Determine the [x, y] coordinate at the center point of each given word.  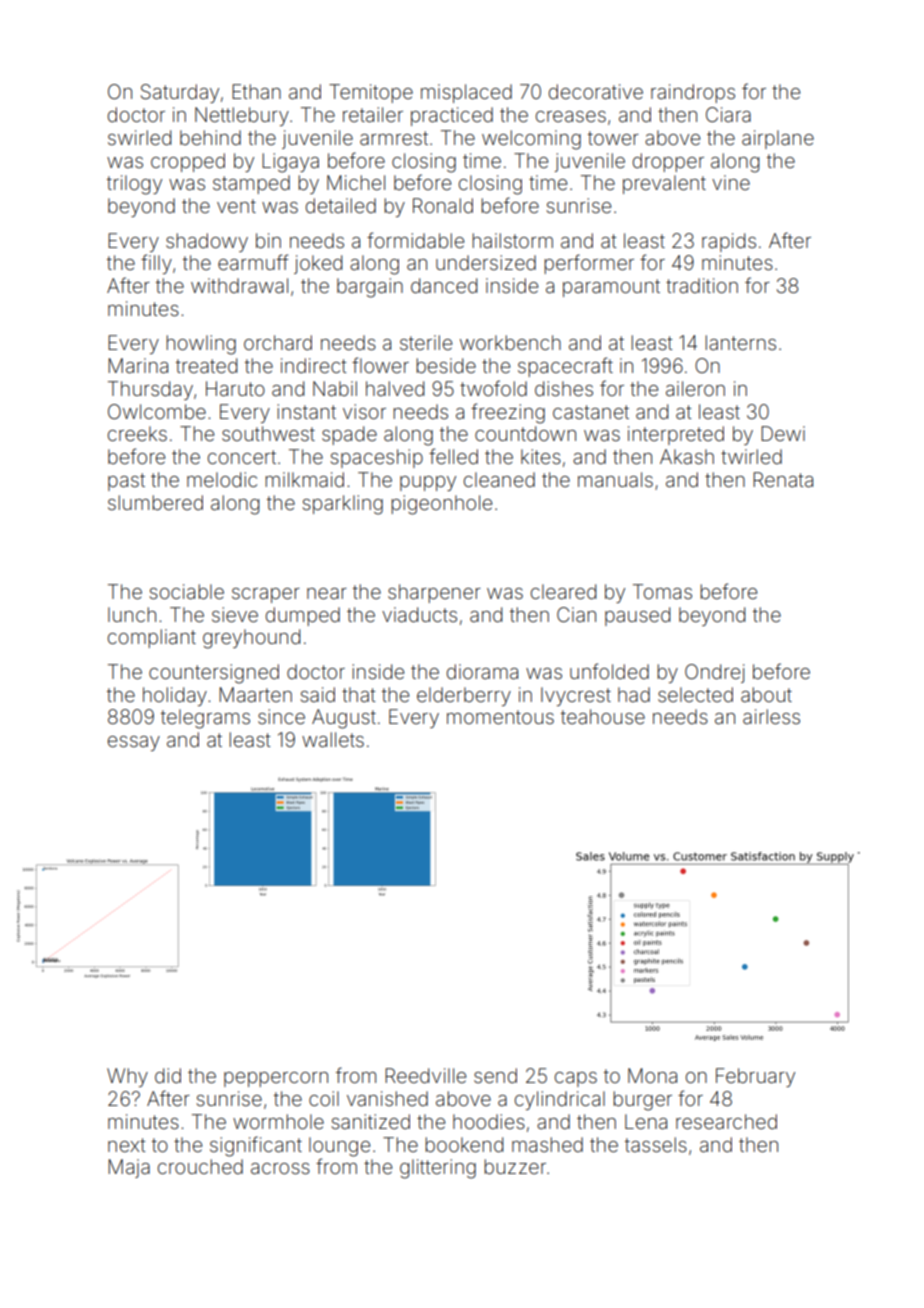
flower [380, 365]
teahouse [603, 716]
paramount [611, 288]
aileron [695, 388]
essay [134, 743]
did [168, 1075]
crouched [200, 1166]
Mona [652, 1075]
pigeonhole [441, 505]
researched [726, 1121]
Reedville [425, 1075]
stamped [251, 184]
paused [637, 616]
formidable [415, 240]
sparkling [342, 505]
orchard [278, 342]
